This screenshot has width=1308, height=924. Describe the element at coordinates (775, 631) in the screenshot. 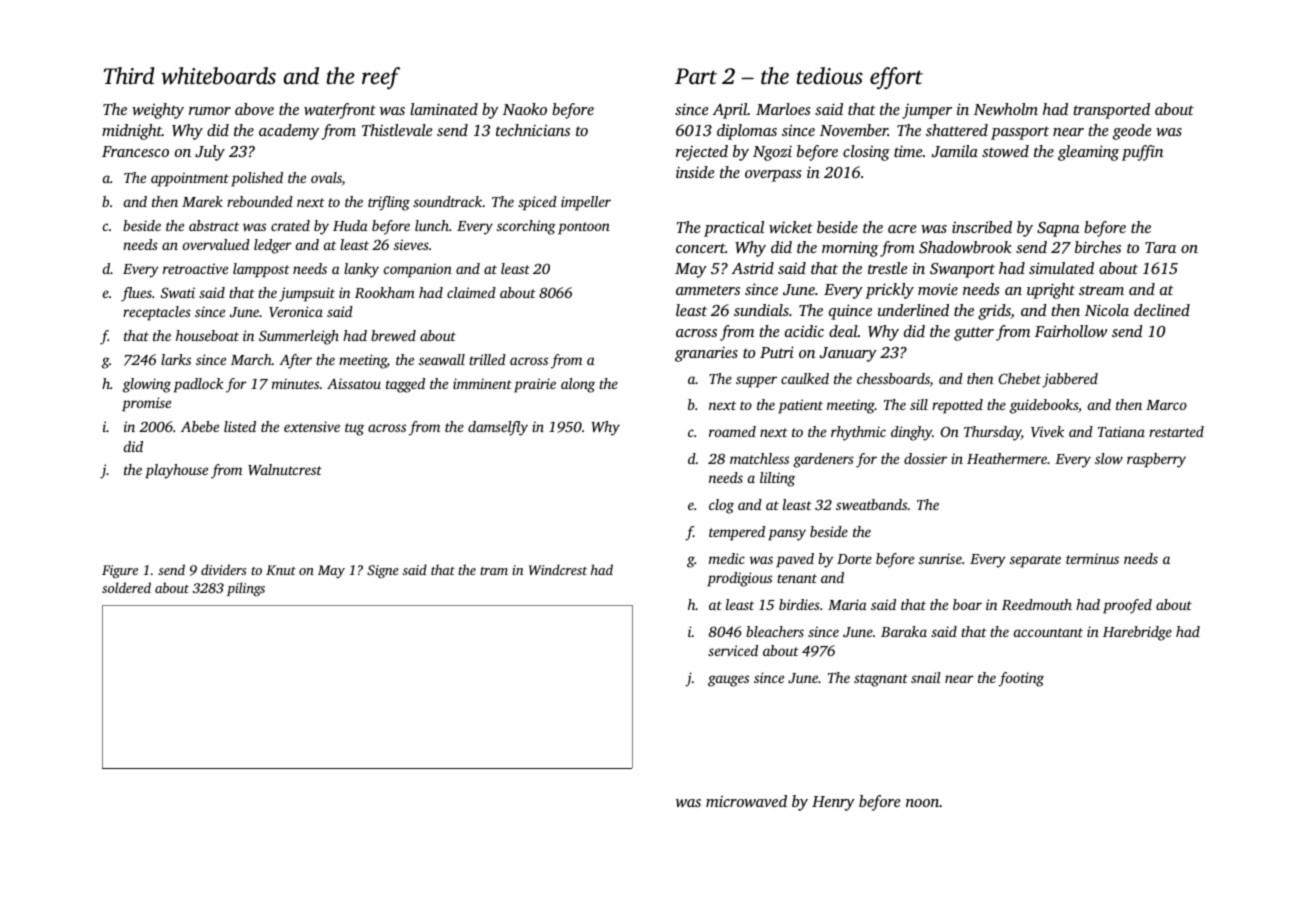

I see `bleachers` at that location.
